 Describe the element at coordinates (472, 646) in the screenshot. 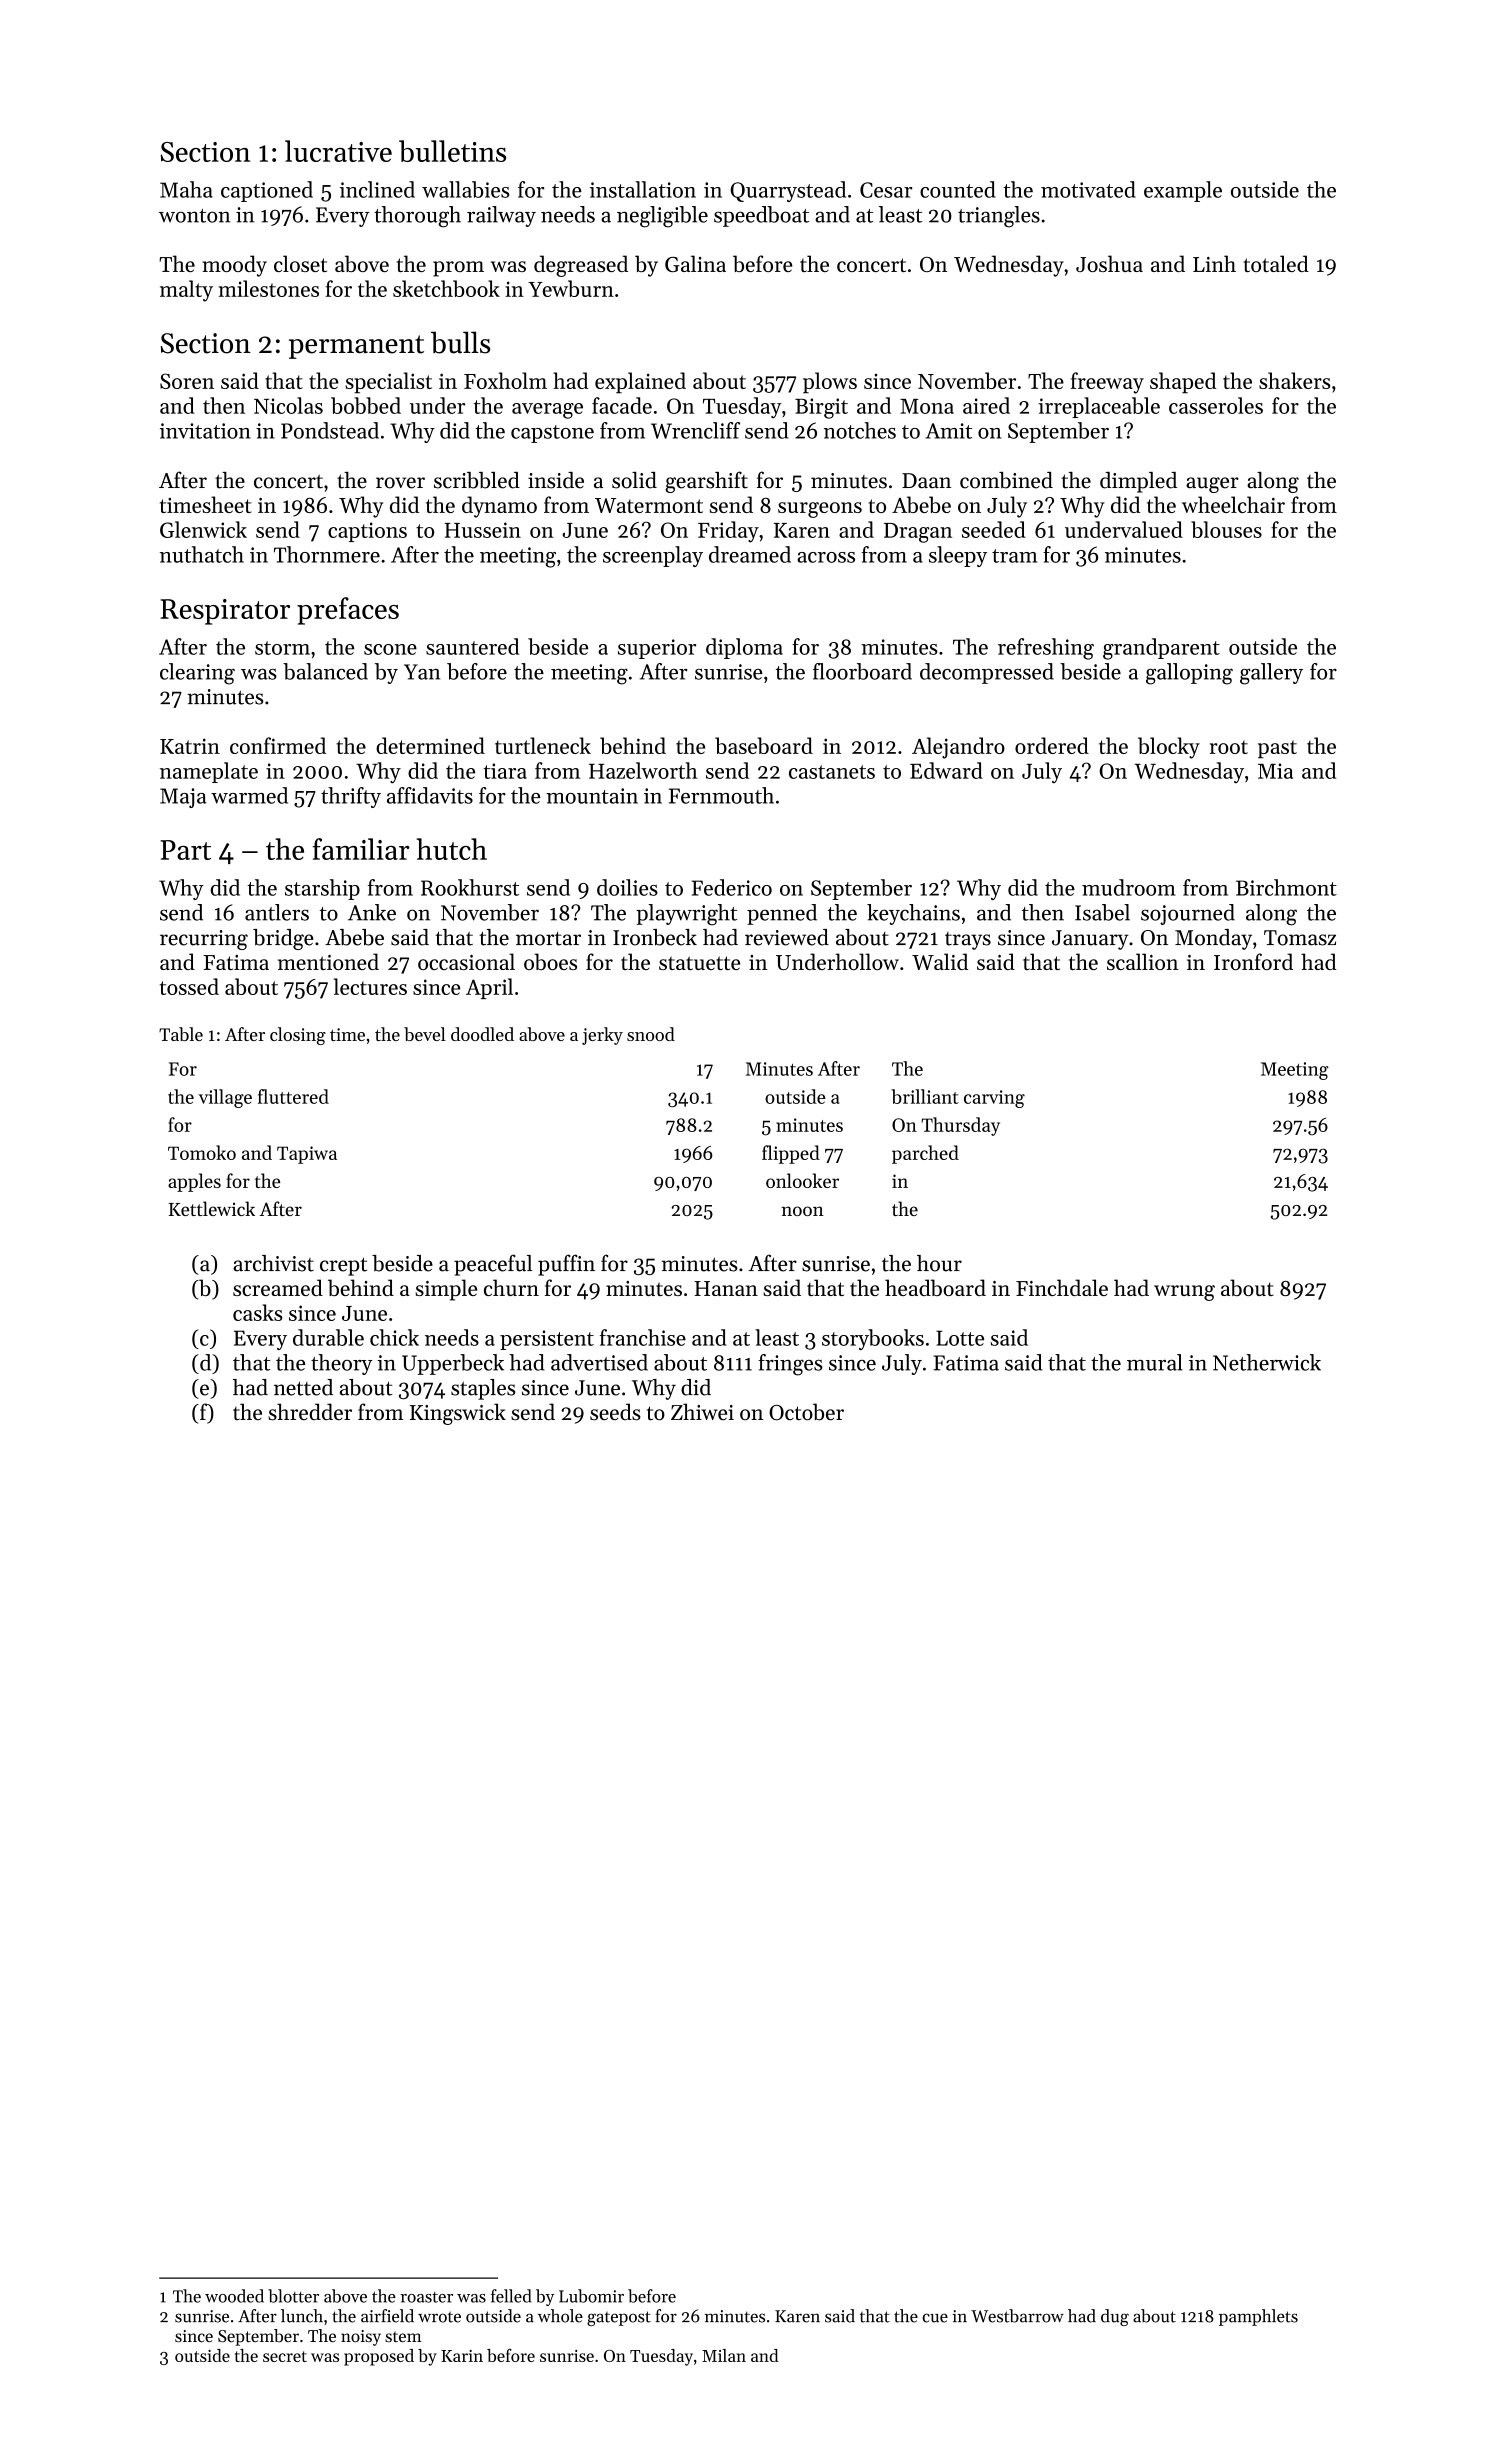

I see `sauntered` at that location.
